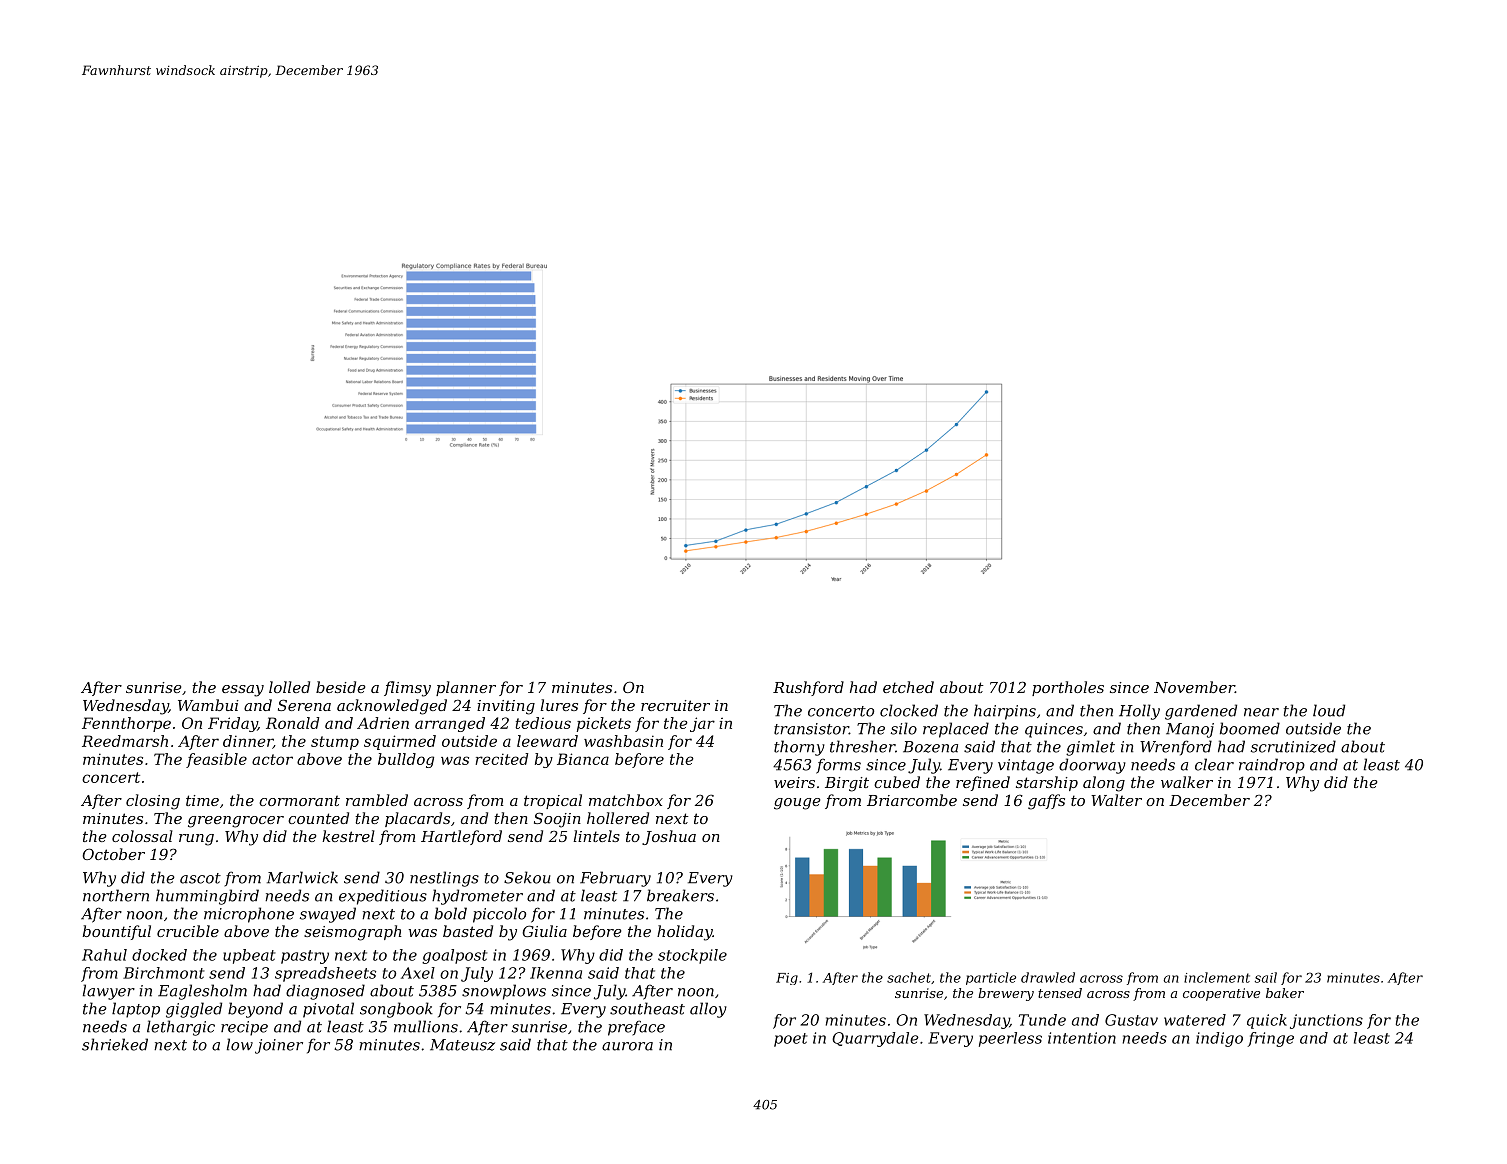  Describe the element at coordinates (163, 973) in the screenshot. I see `Birchmont` at that location.
